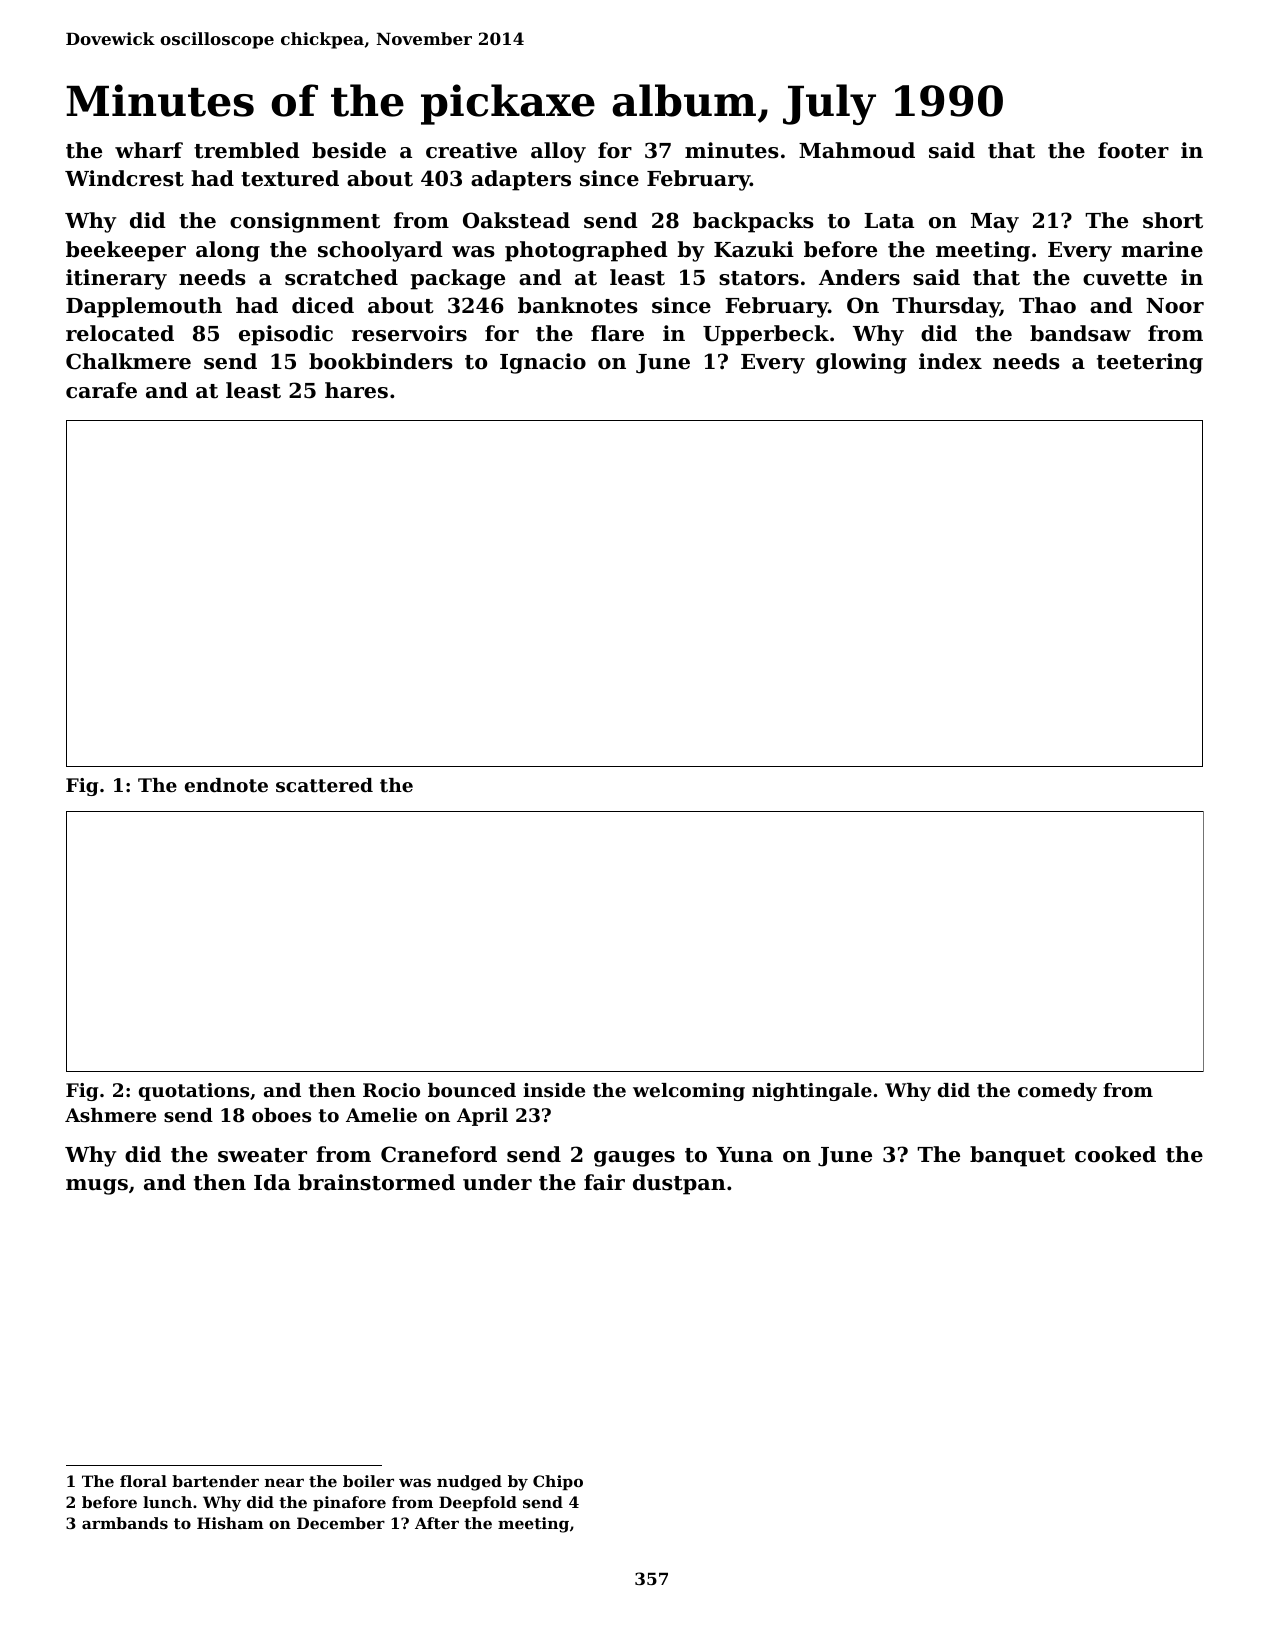 Image resolution: width=1269 pixels, height=1642 pixels. Describe the element at coordinates (995, 223) in the screenshot. I see `May` at that location.
